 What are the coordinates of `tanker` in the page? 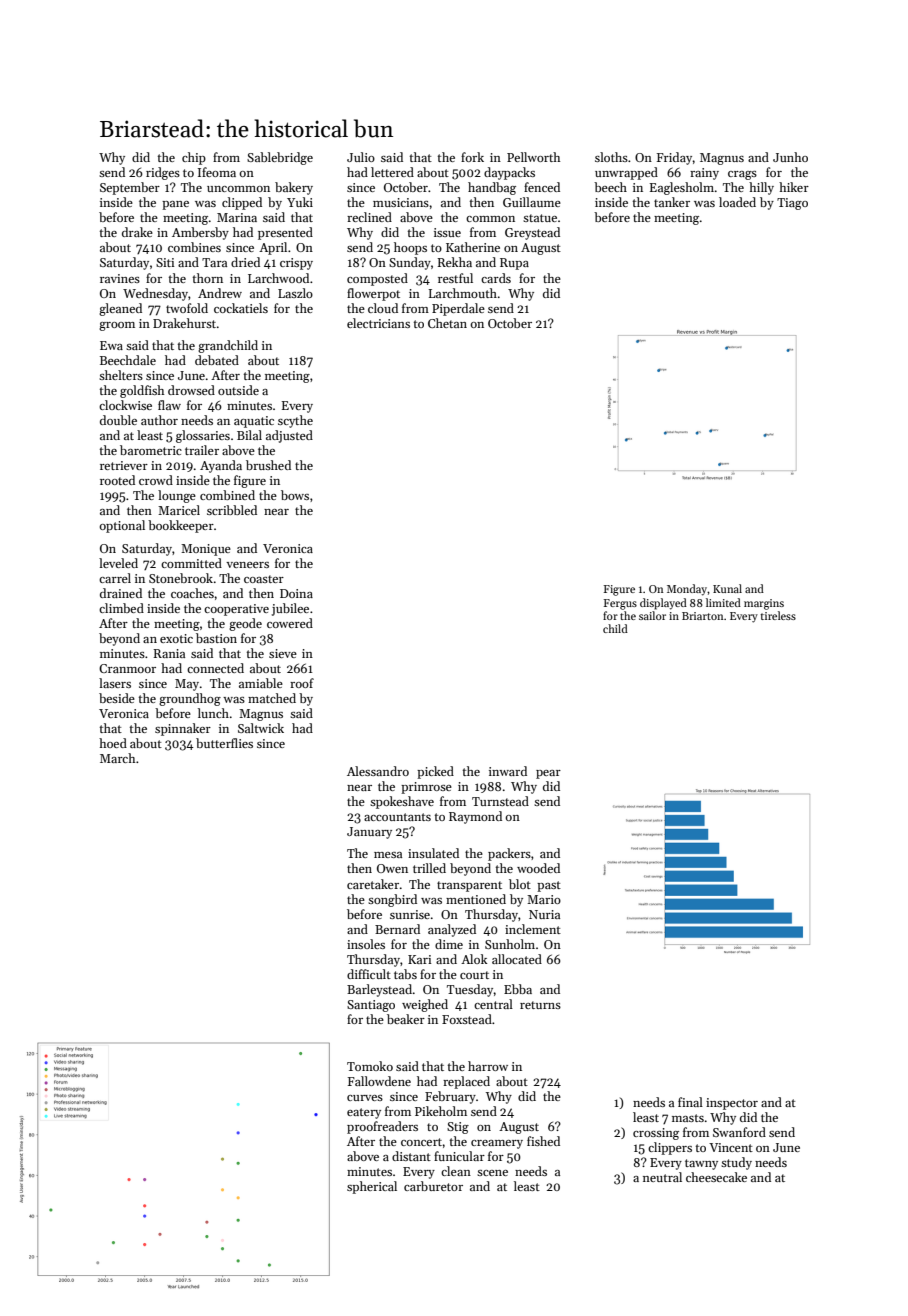 It's located at (672, 202).
